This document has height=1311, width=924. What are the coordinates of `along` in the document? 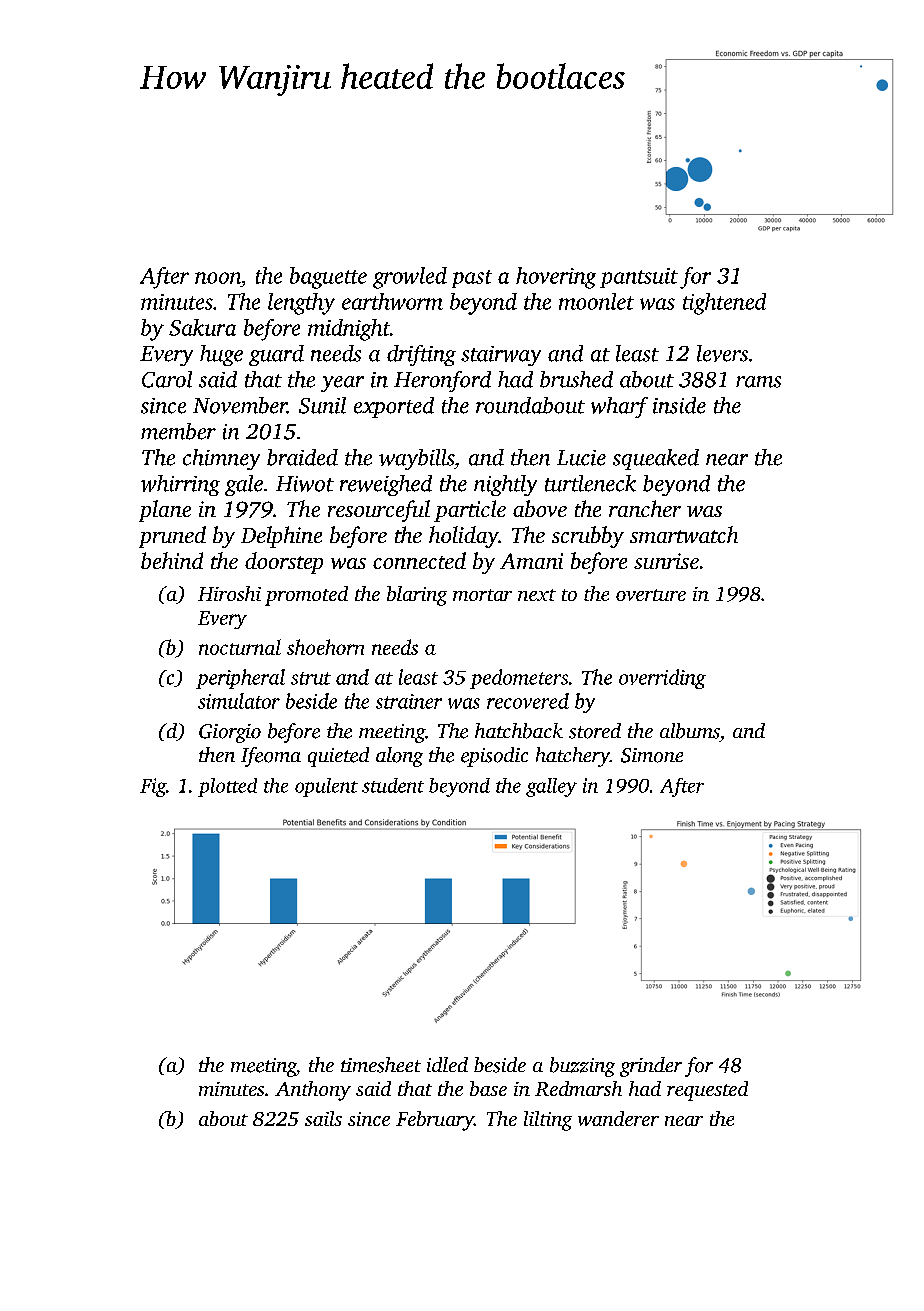 It's located at (399, 757).
